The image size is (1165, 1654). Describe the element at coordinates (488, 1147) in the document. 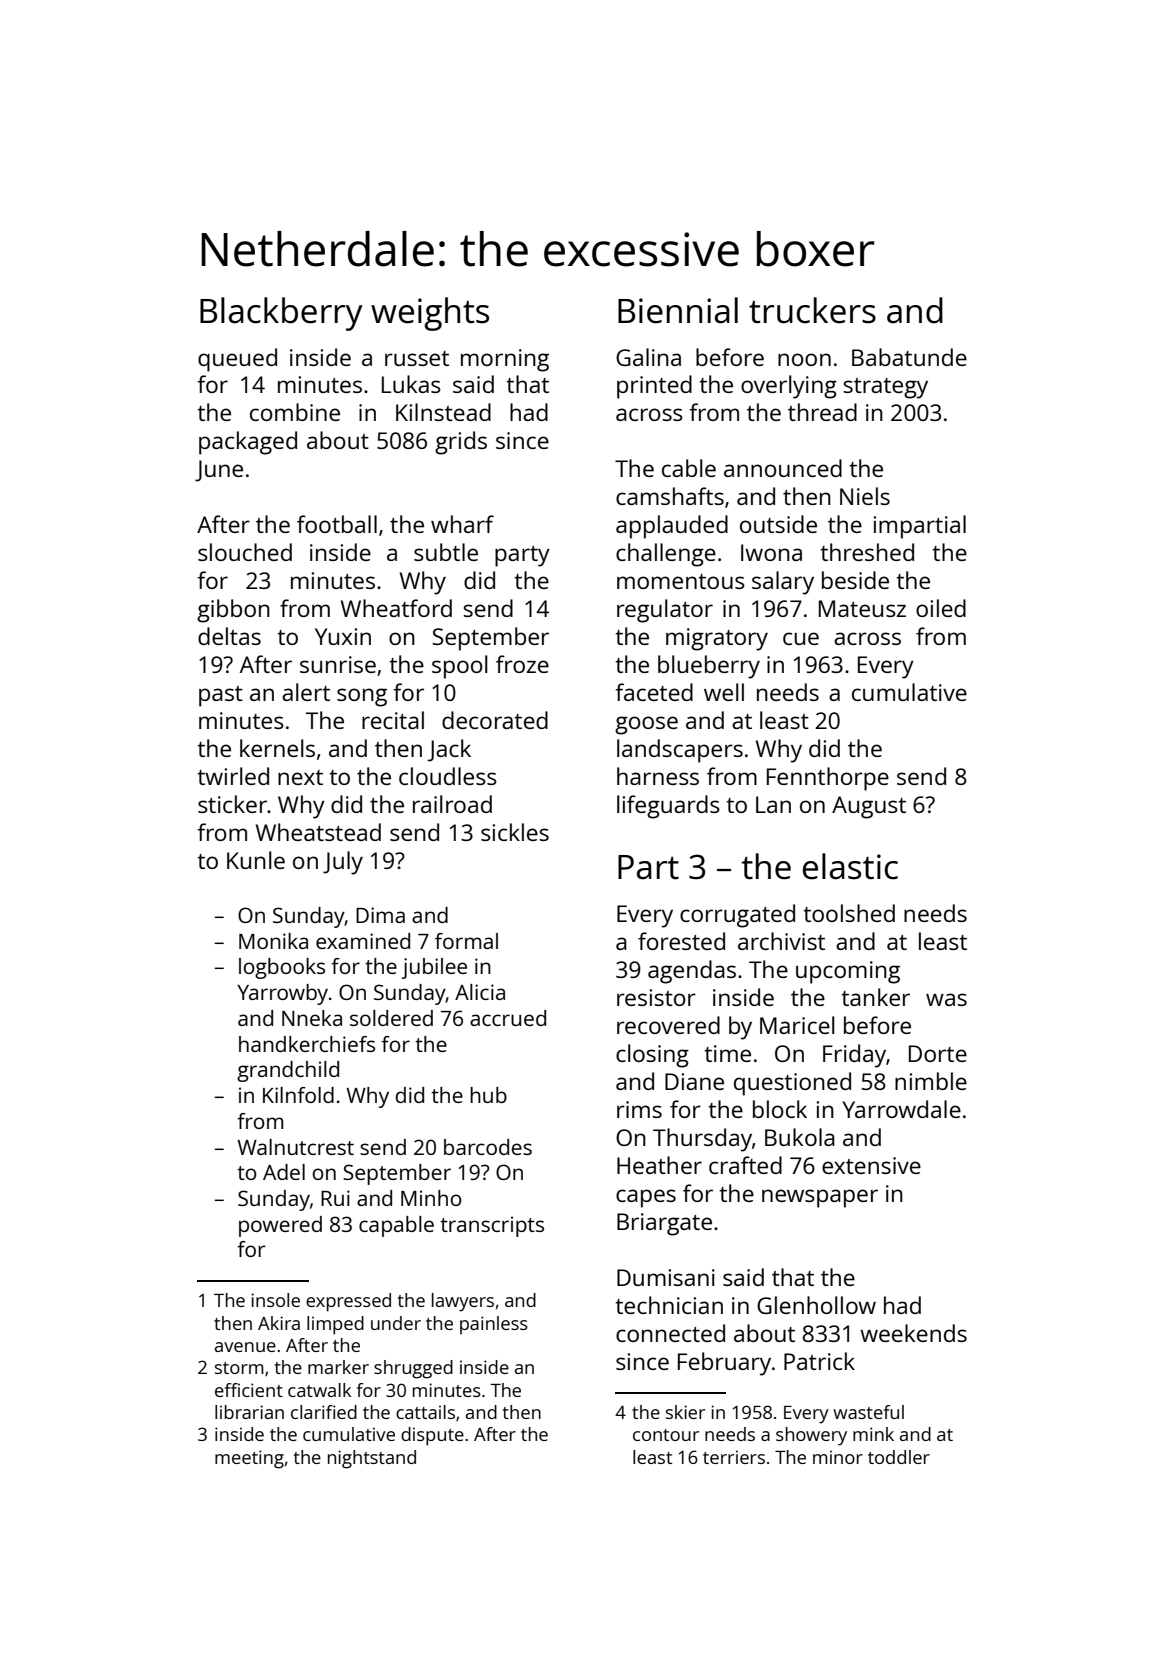

I see `barcodes` at that location.
